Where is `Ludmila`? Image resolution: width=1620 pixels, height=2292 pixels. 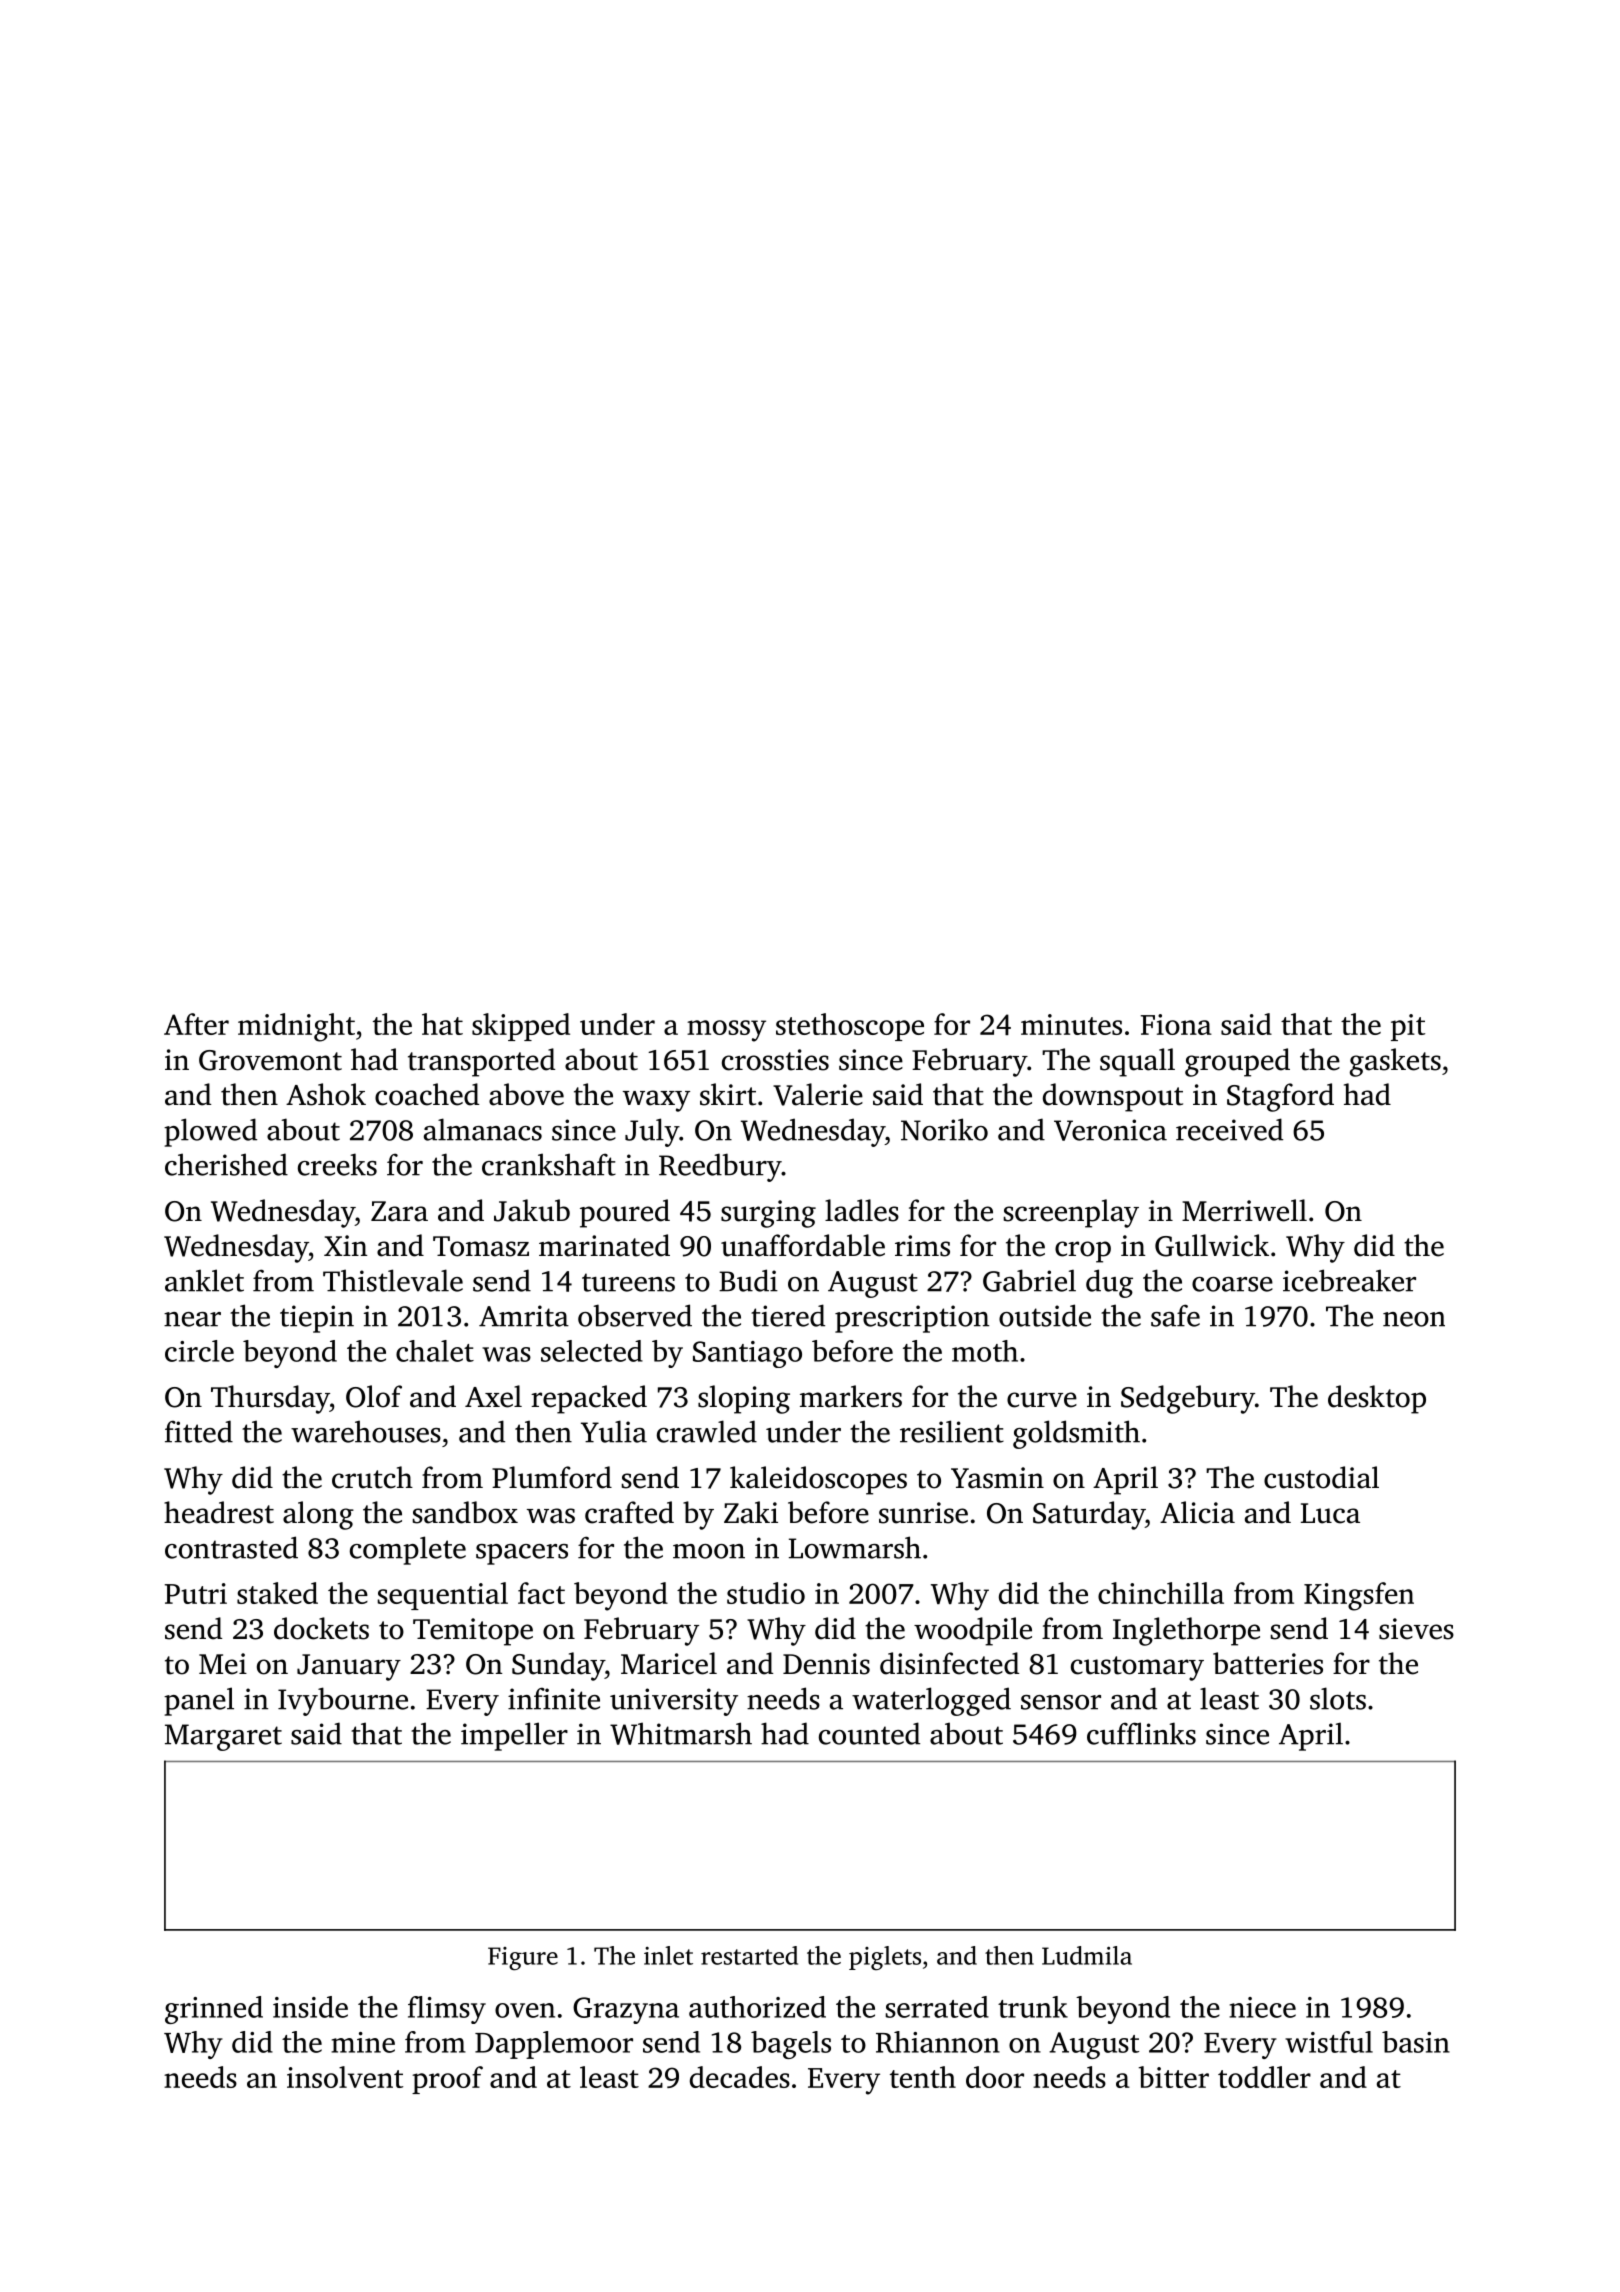
Ludmila is located at coordinates (1087, 1955).
